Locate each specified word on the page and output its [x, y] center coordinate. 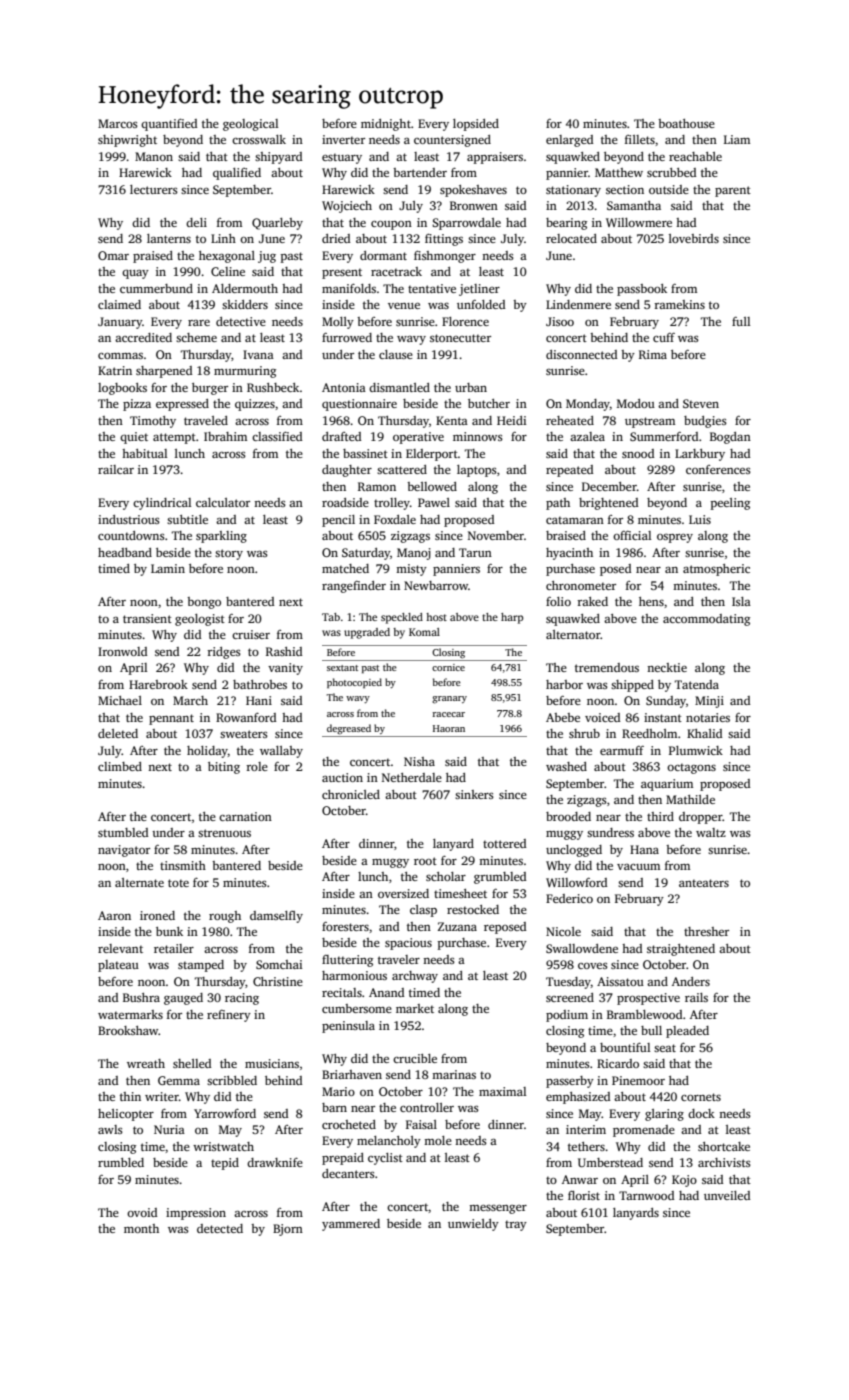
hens [651, 601]
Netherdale [412, 777]
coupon [391, 225]
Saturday [366, 554]
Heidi [511, 420]
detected [220, 1228]
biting [224, 768]
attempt [174, 438]
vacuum [638, 867]
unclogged [574, 851]
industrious [129, 519]
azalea [587, 436]
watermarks [130, 1014]
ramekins [679, 304]
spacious [408, 944]
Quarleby [277, 224]
